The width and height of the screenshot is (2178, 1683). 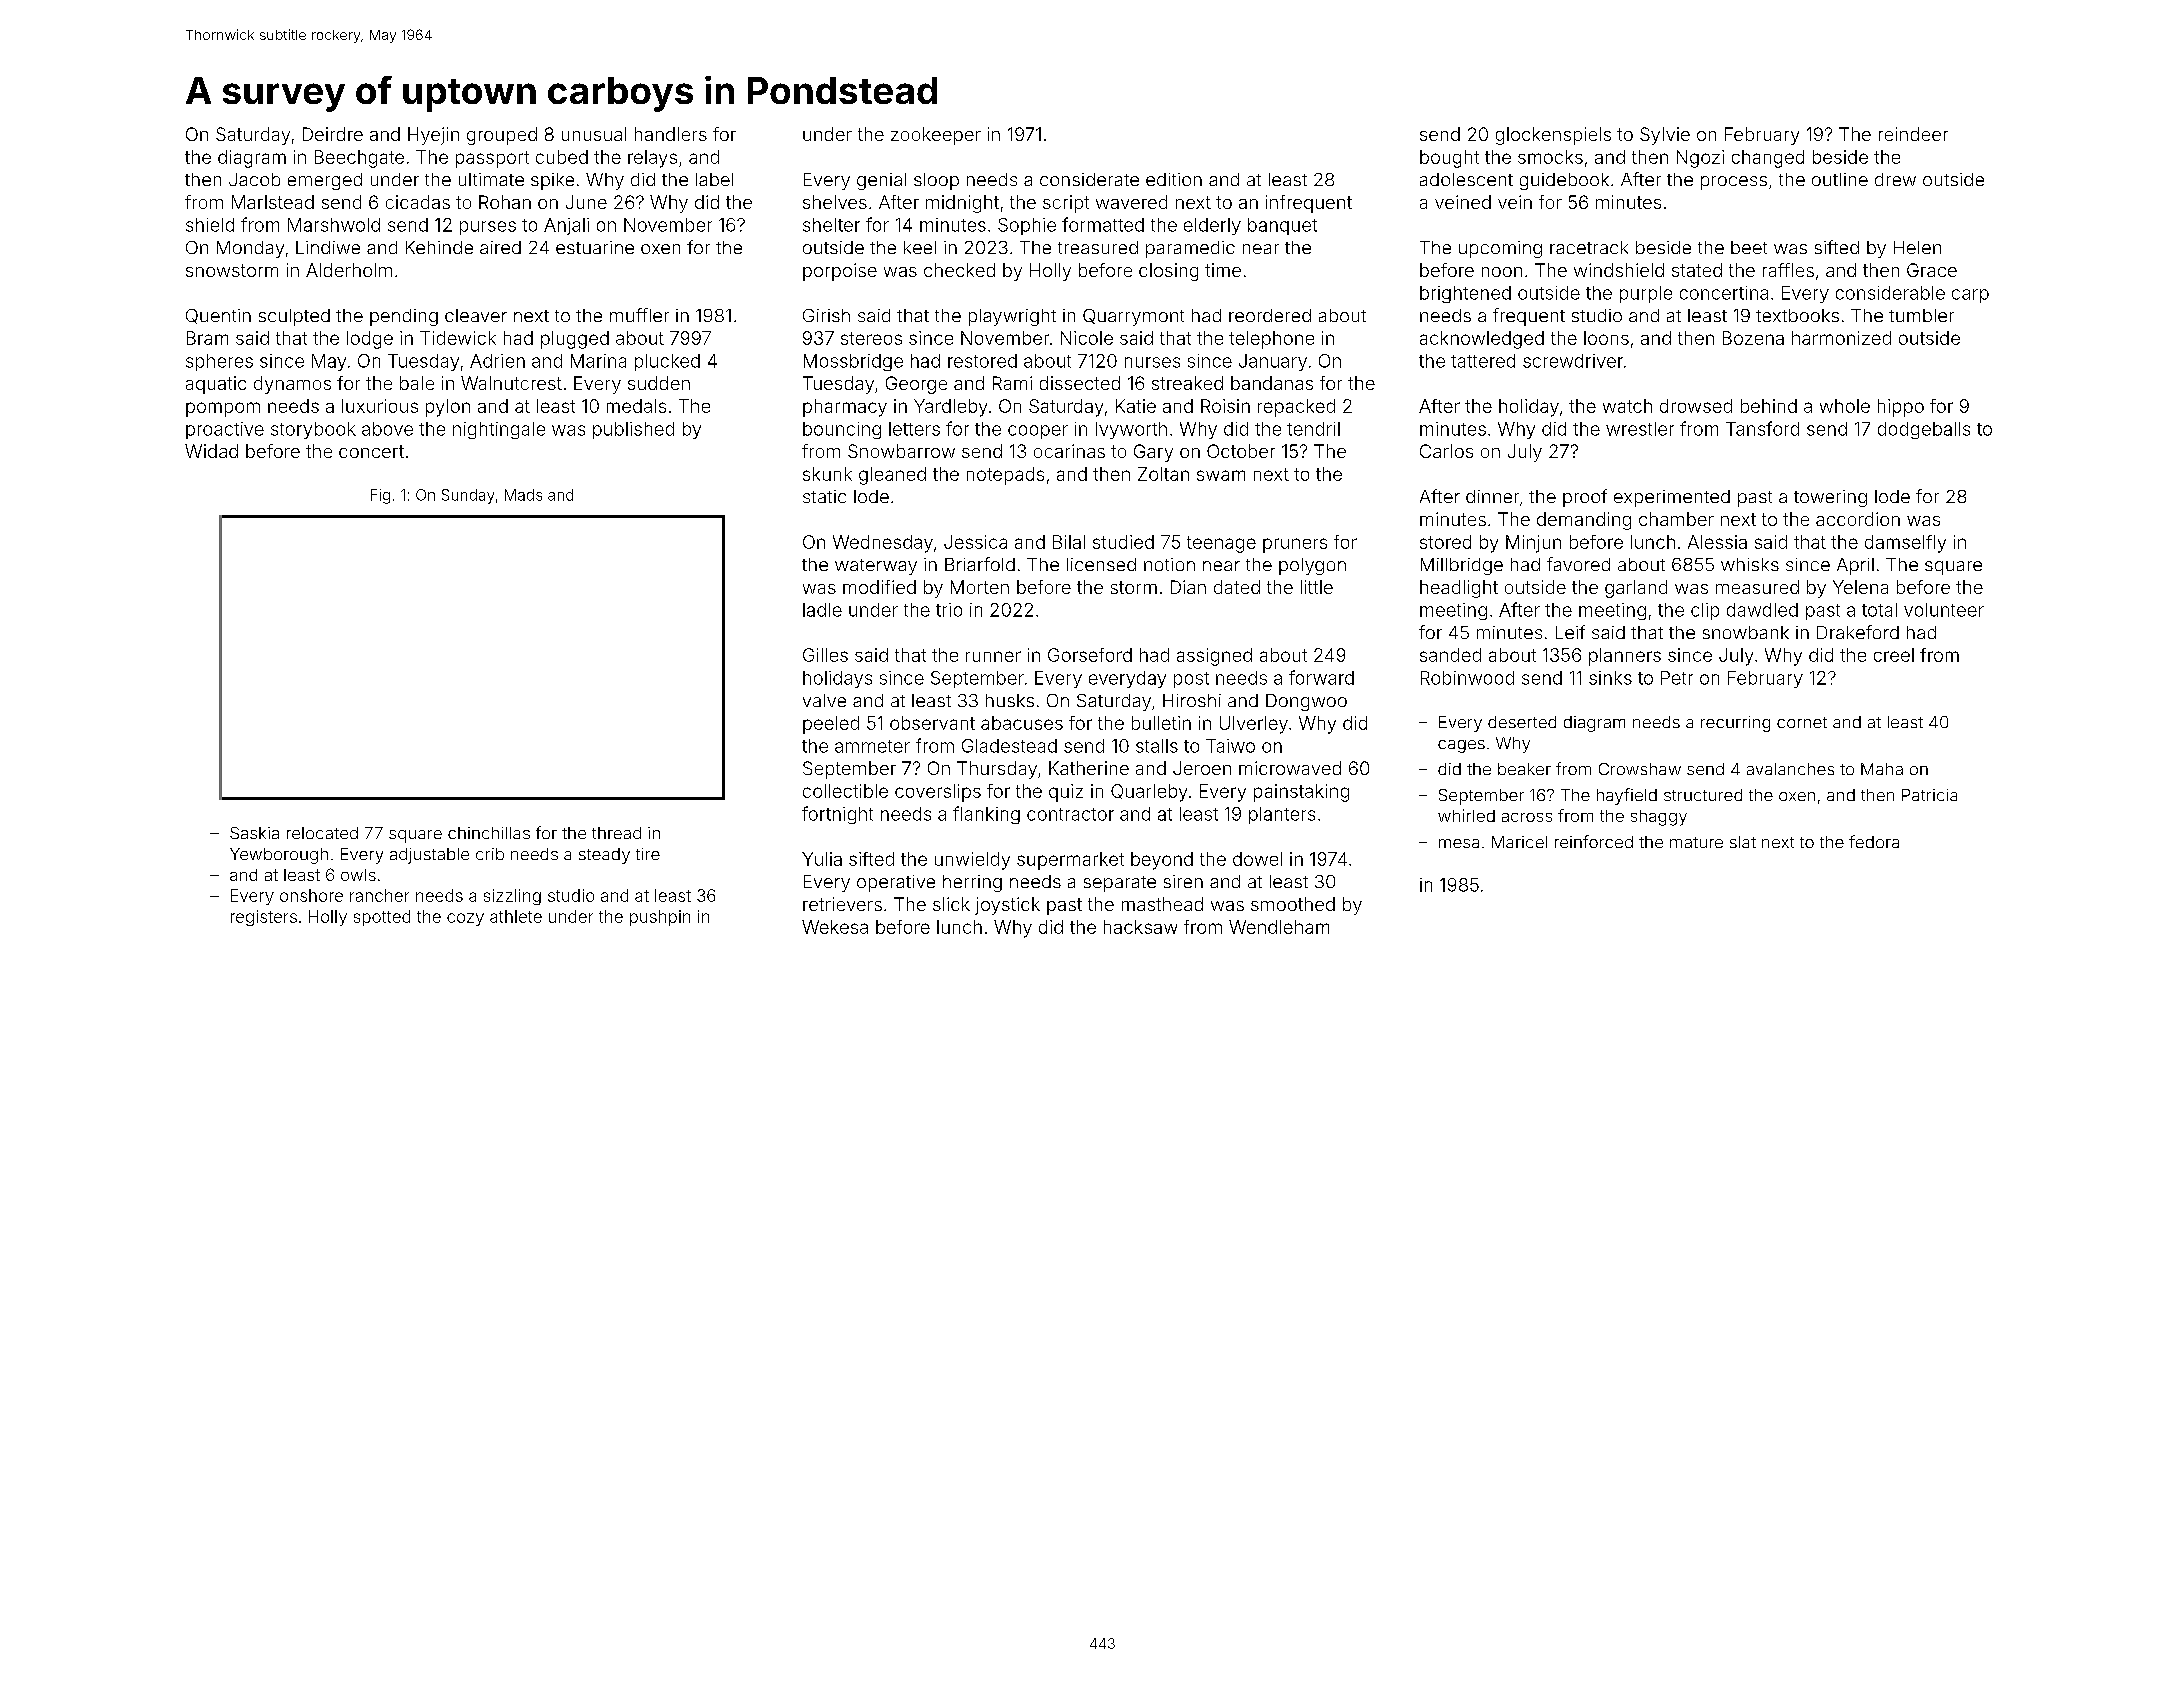 I want to click on Gorseford, so click(x=1090, y=655).
